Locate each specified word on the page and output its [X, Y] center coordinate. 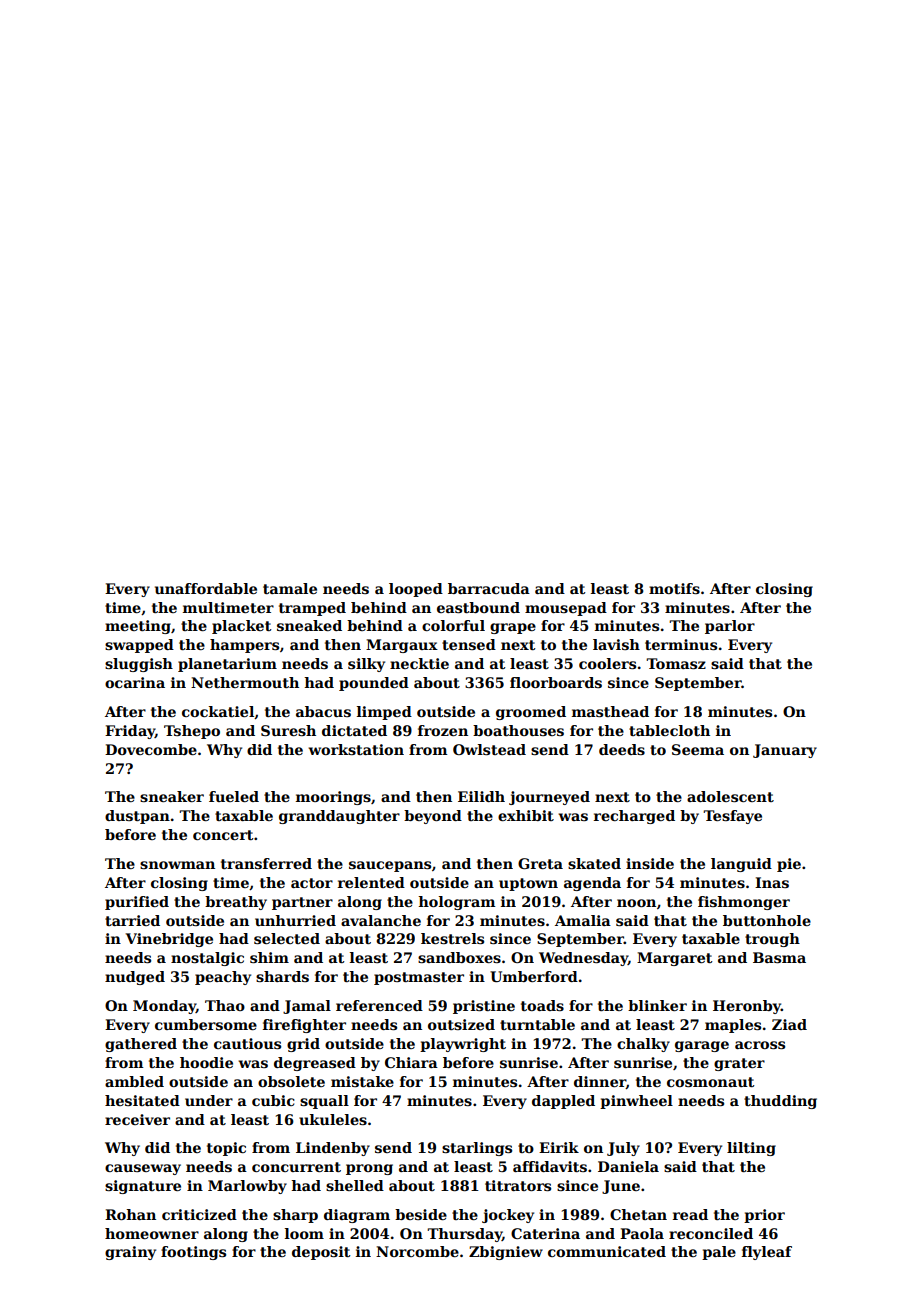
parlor [730, 627]
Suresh [288, 730]
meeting [138, 627]
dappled [563, 1102]
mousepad [566, 609]
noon [636, 903]
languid [741, 865]
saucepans [390, 866]
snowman [177, 865]
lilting [751, 1149]
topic [226, 1149]
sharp [295, 1216]
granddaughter [339, 817]
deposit [321, 1253]
